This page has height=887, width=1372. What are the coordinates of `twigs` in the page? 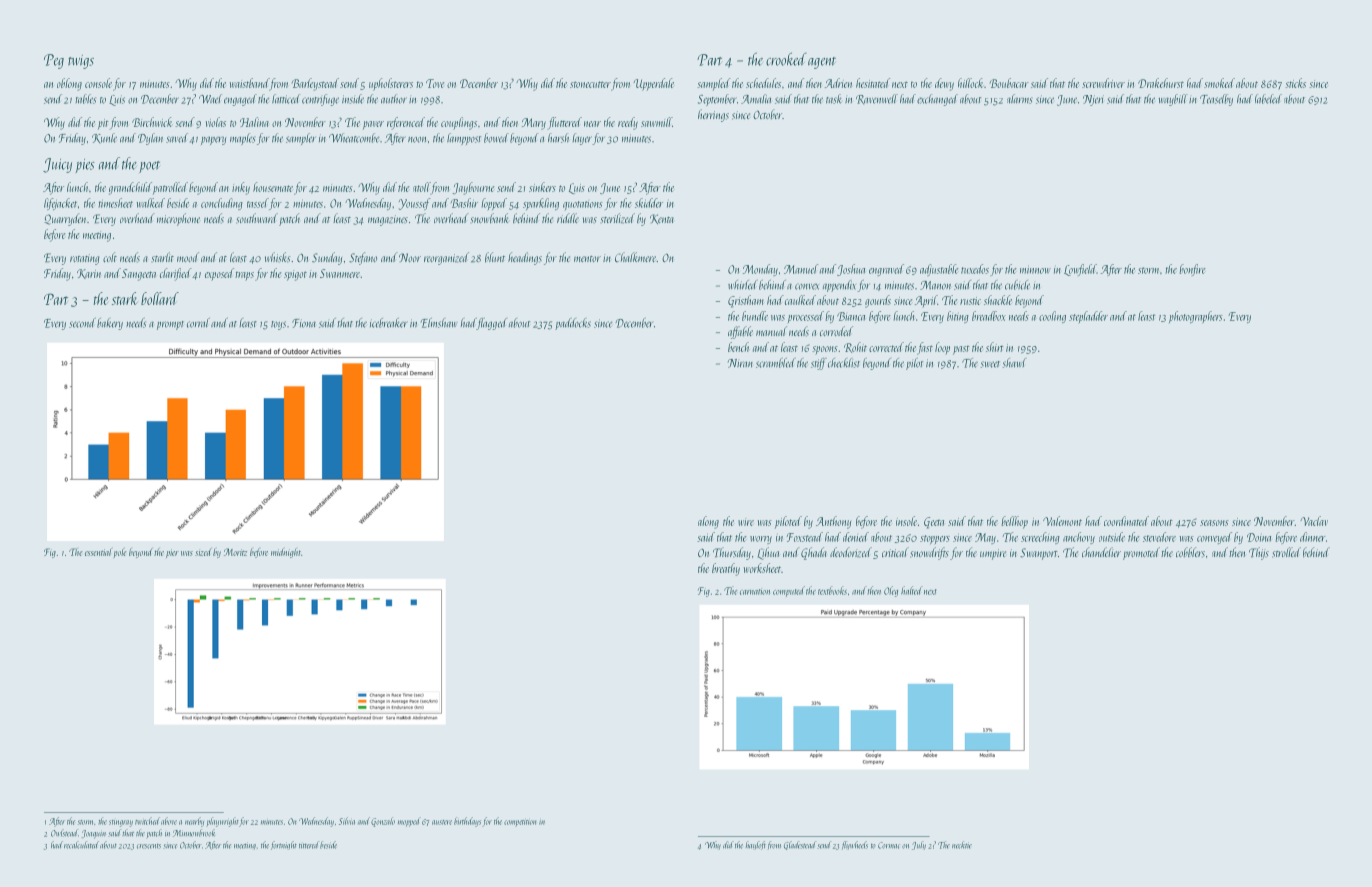 It's located at (81, 62).
